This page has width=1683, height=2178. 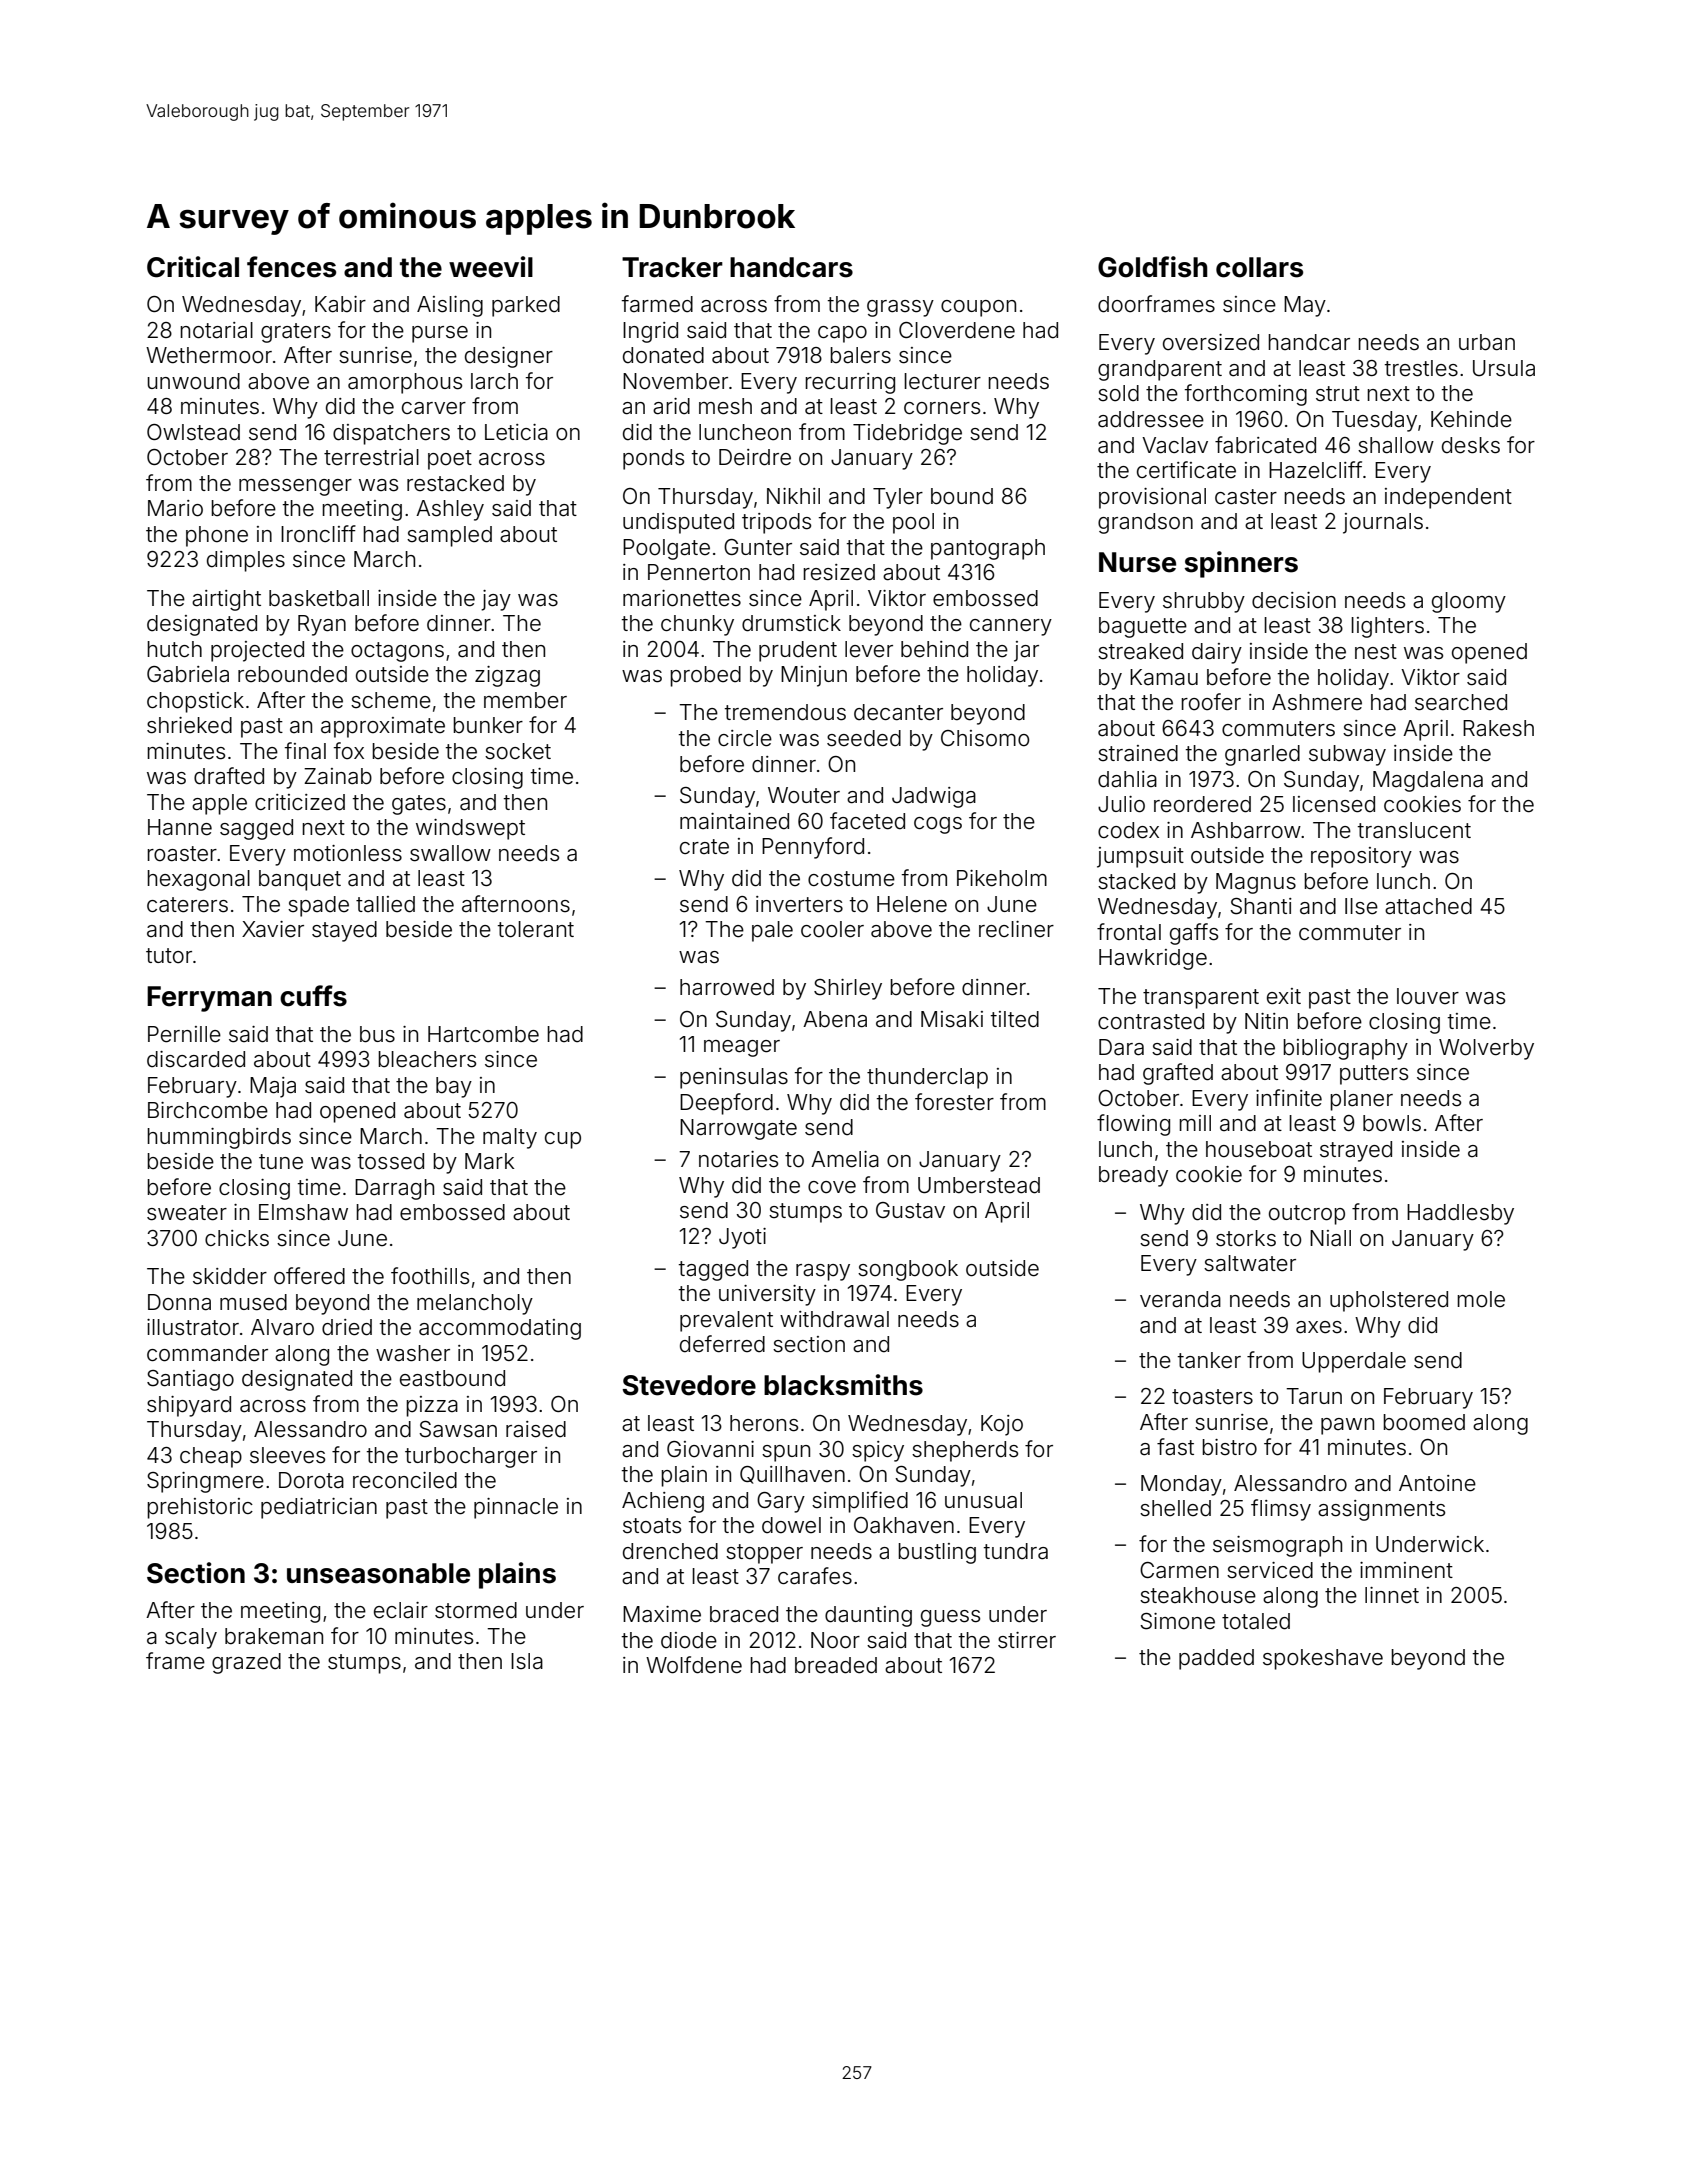 I want to click on hutch, so click(x=174, y=649).
